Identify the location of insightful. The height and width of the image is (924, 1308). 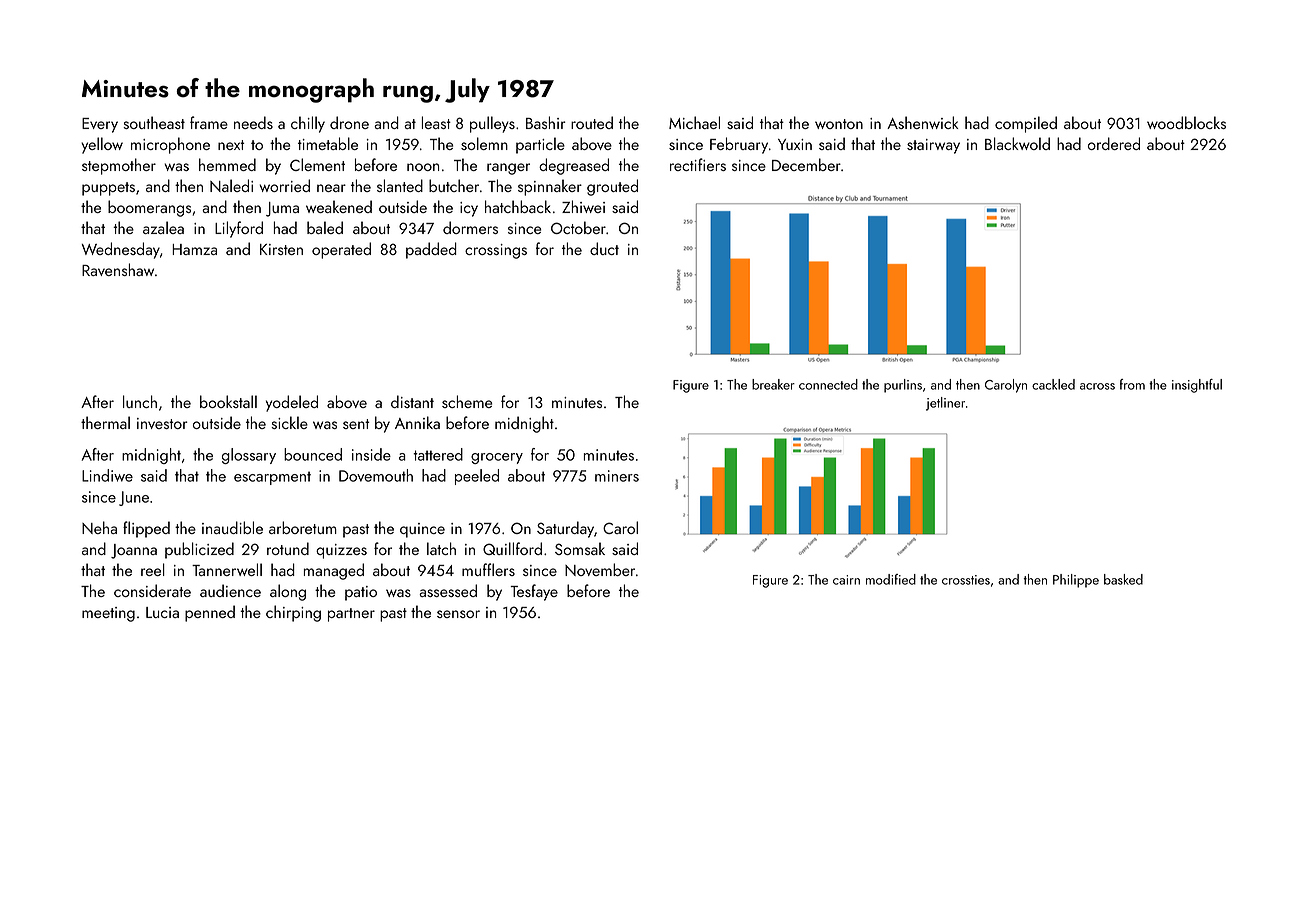
(1197, 386).
